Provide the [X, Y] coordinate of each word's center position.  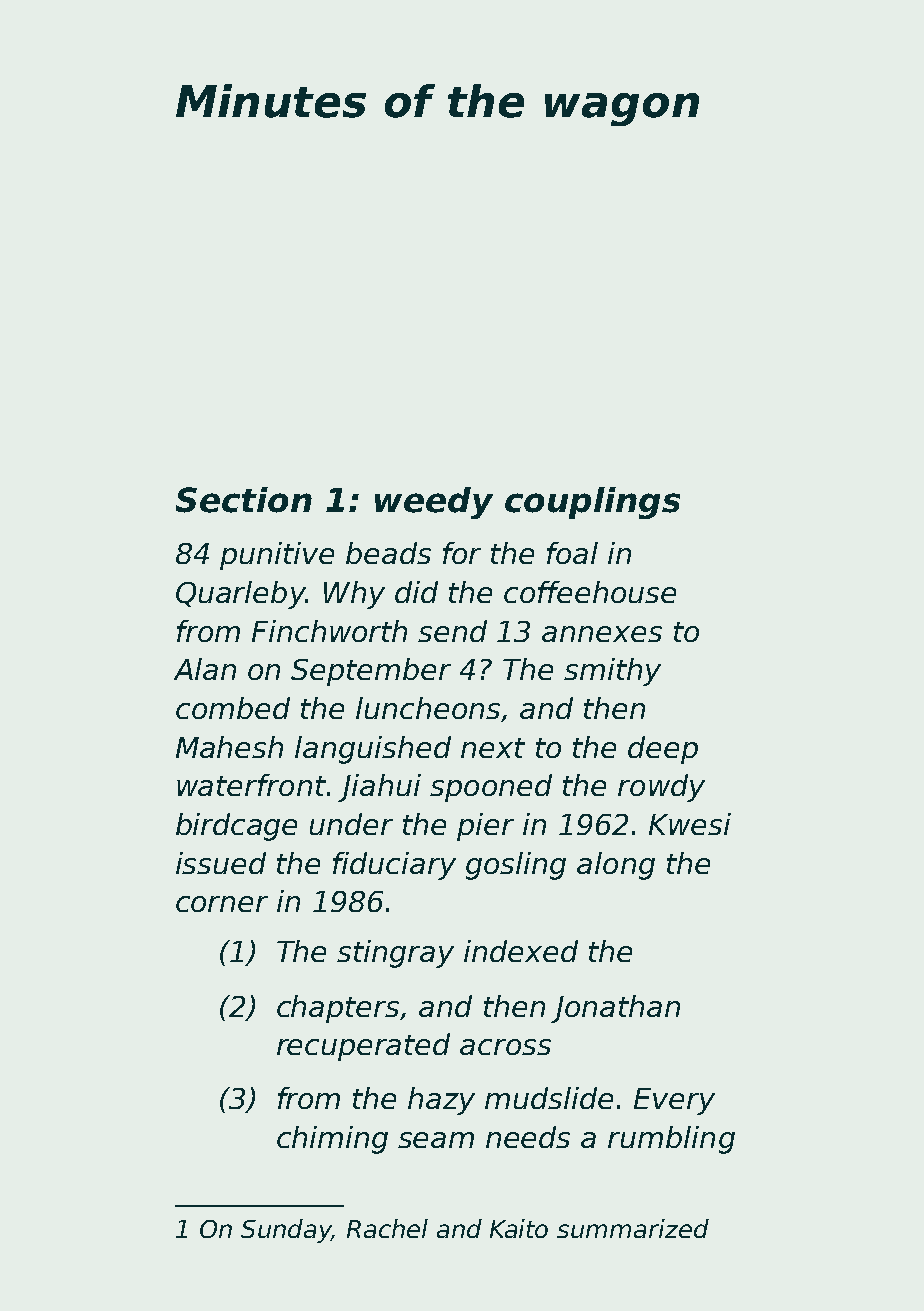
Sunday [286, 1231]
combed [233, 708]
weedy [434, 503]
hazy [441, 1101]
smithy [612, 672]
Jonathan [615, 1009]
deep [663, 750]
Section [244, 500]
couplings [592, 503]
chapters [338, 1009]
